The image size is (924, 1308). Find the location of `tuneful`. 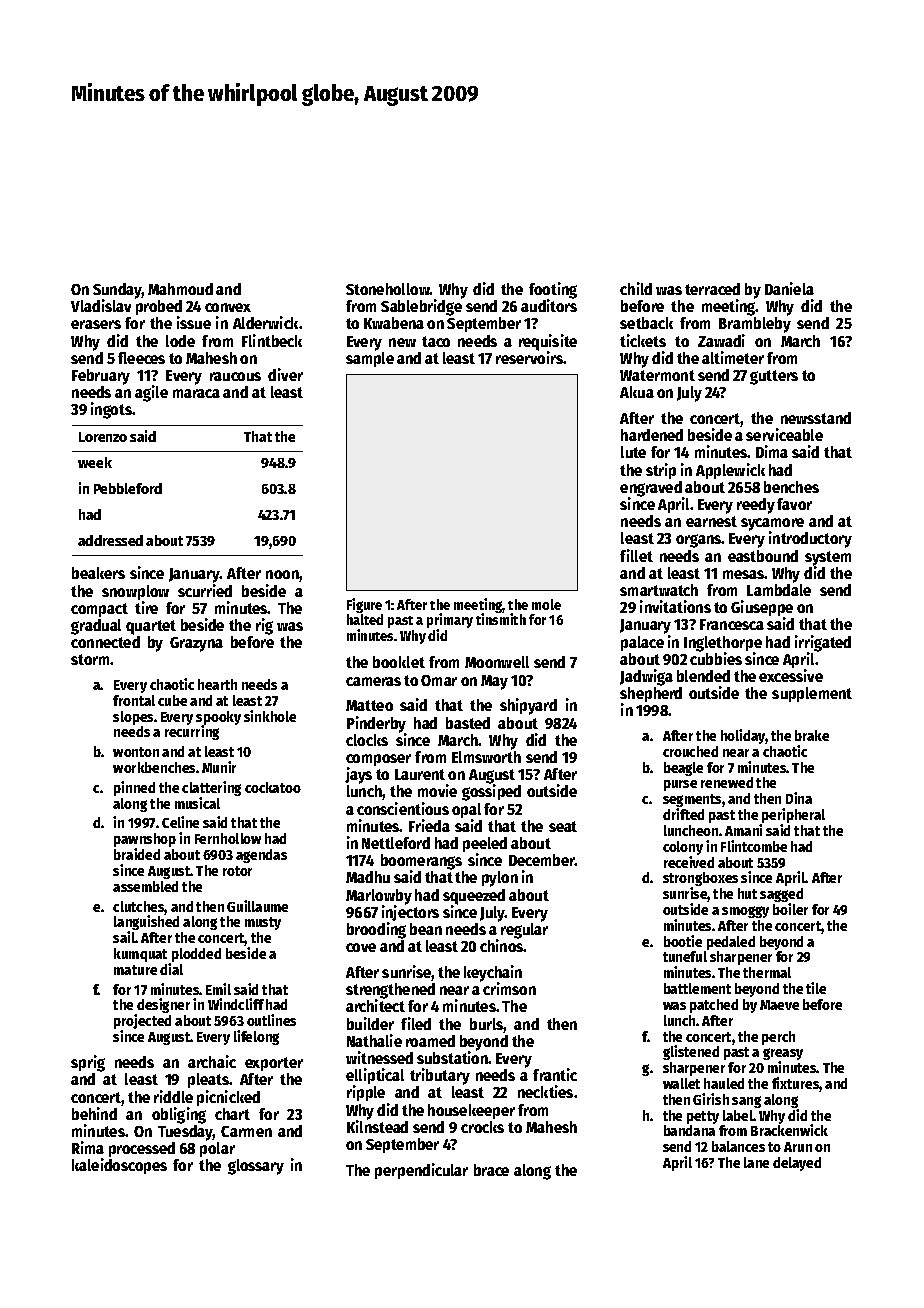

tuneful is located at coordinates (685, 956).
